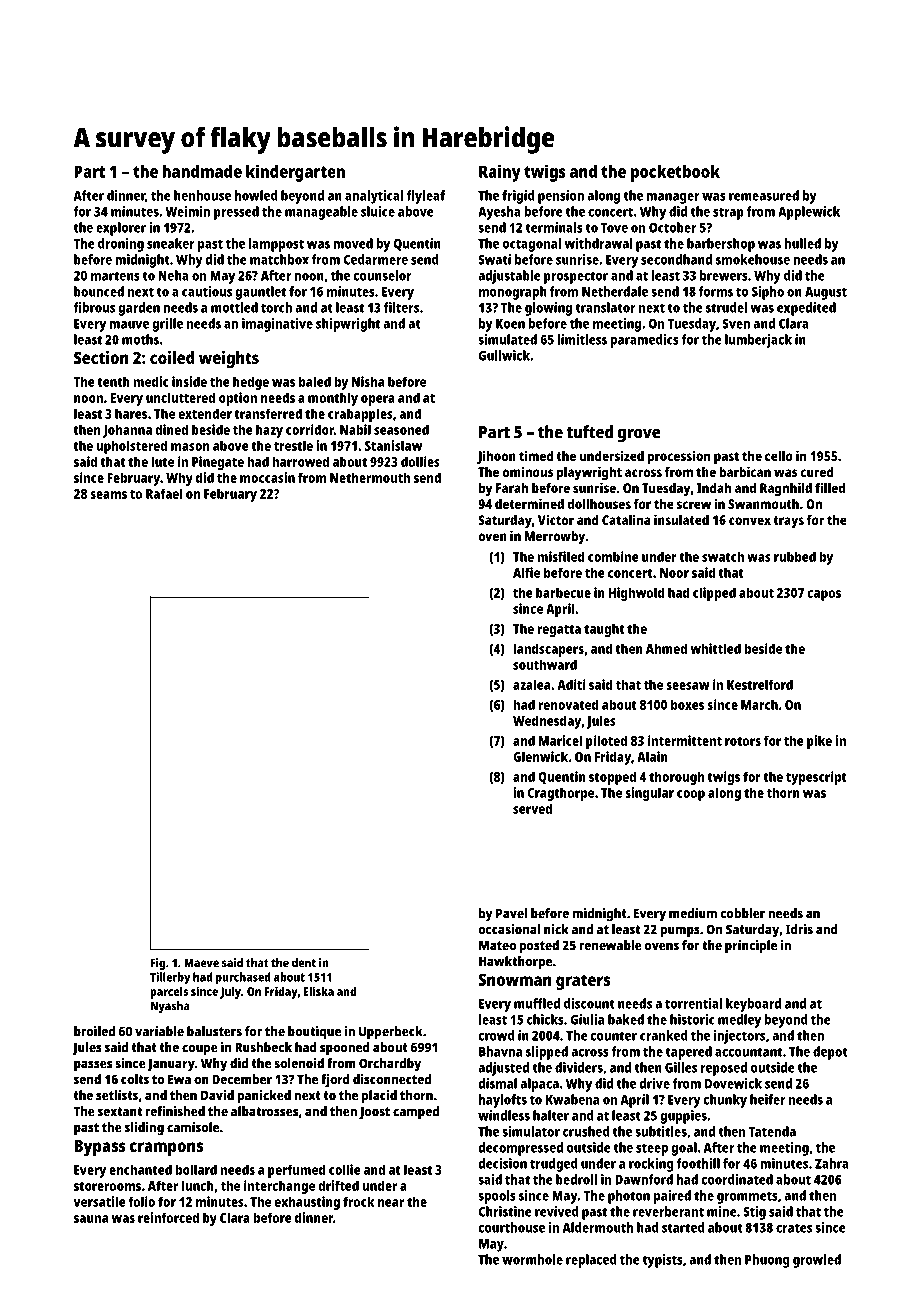 The image size is (924, 1314). Describe the element at coordinates (390, 1033) in the document. I see `Upperbeck` at that location.
